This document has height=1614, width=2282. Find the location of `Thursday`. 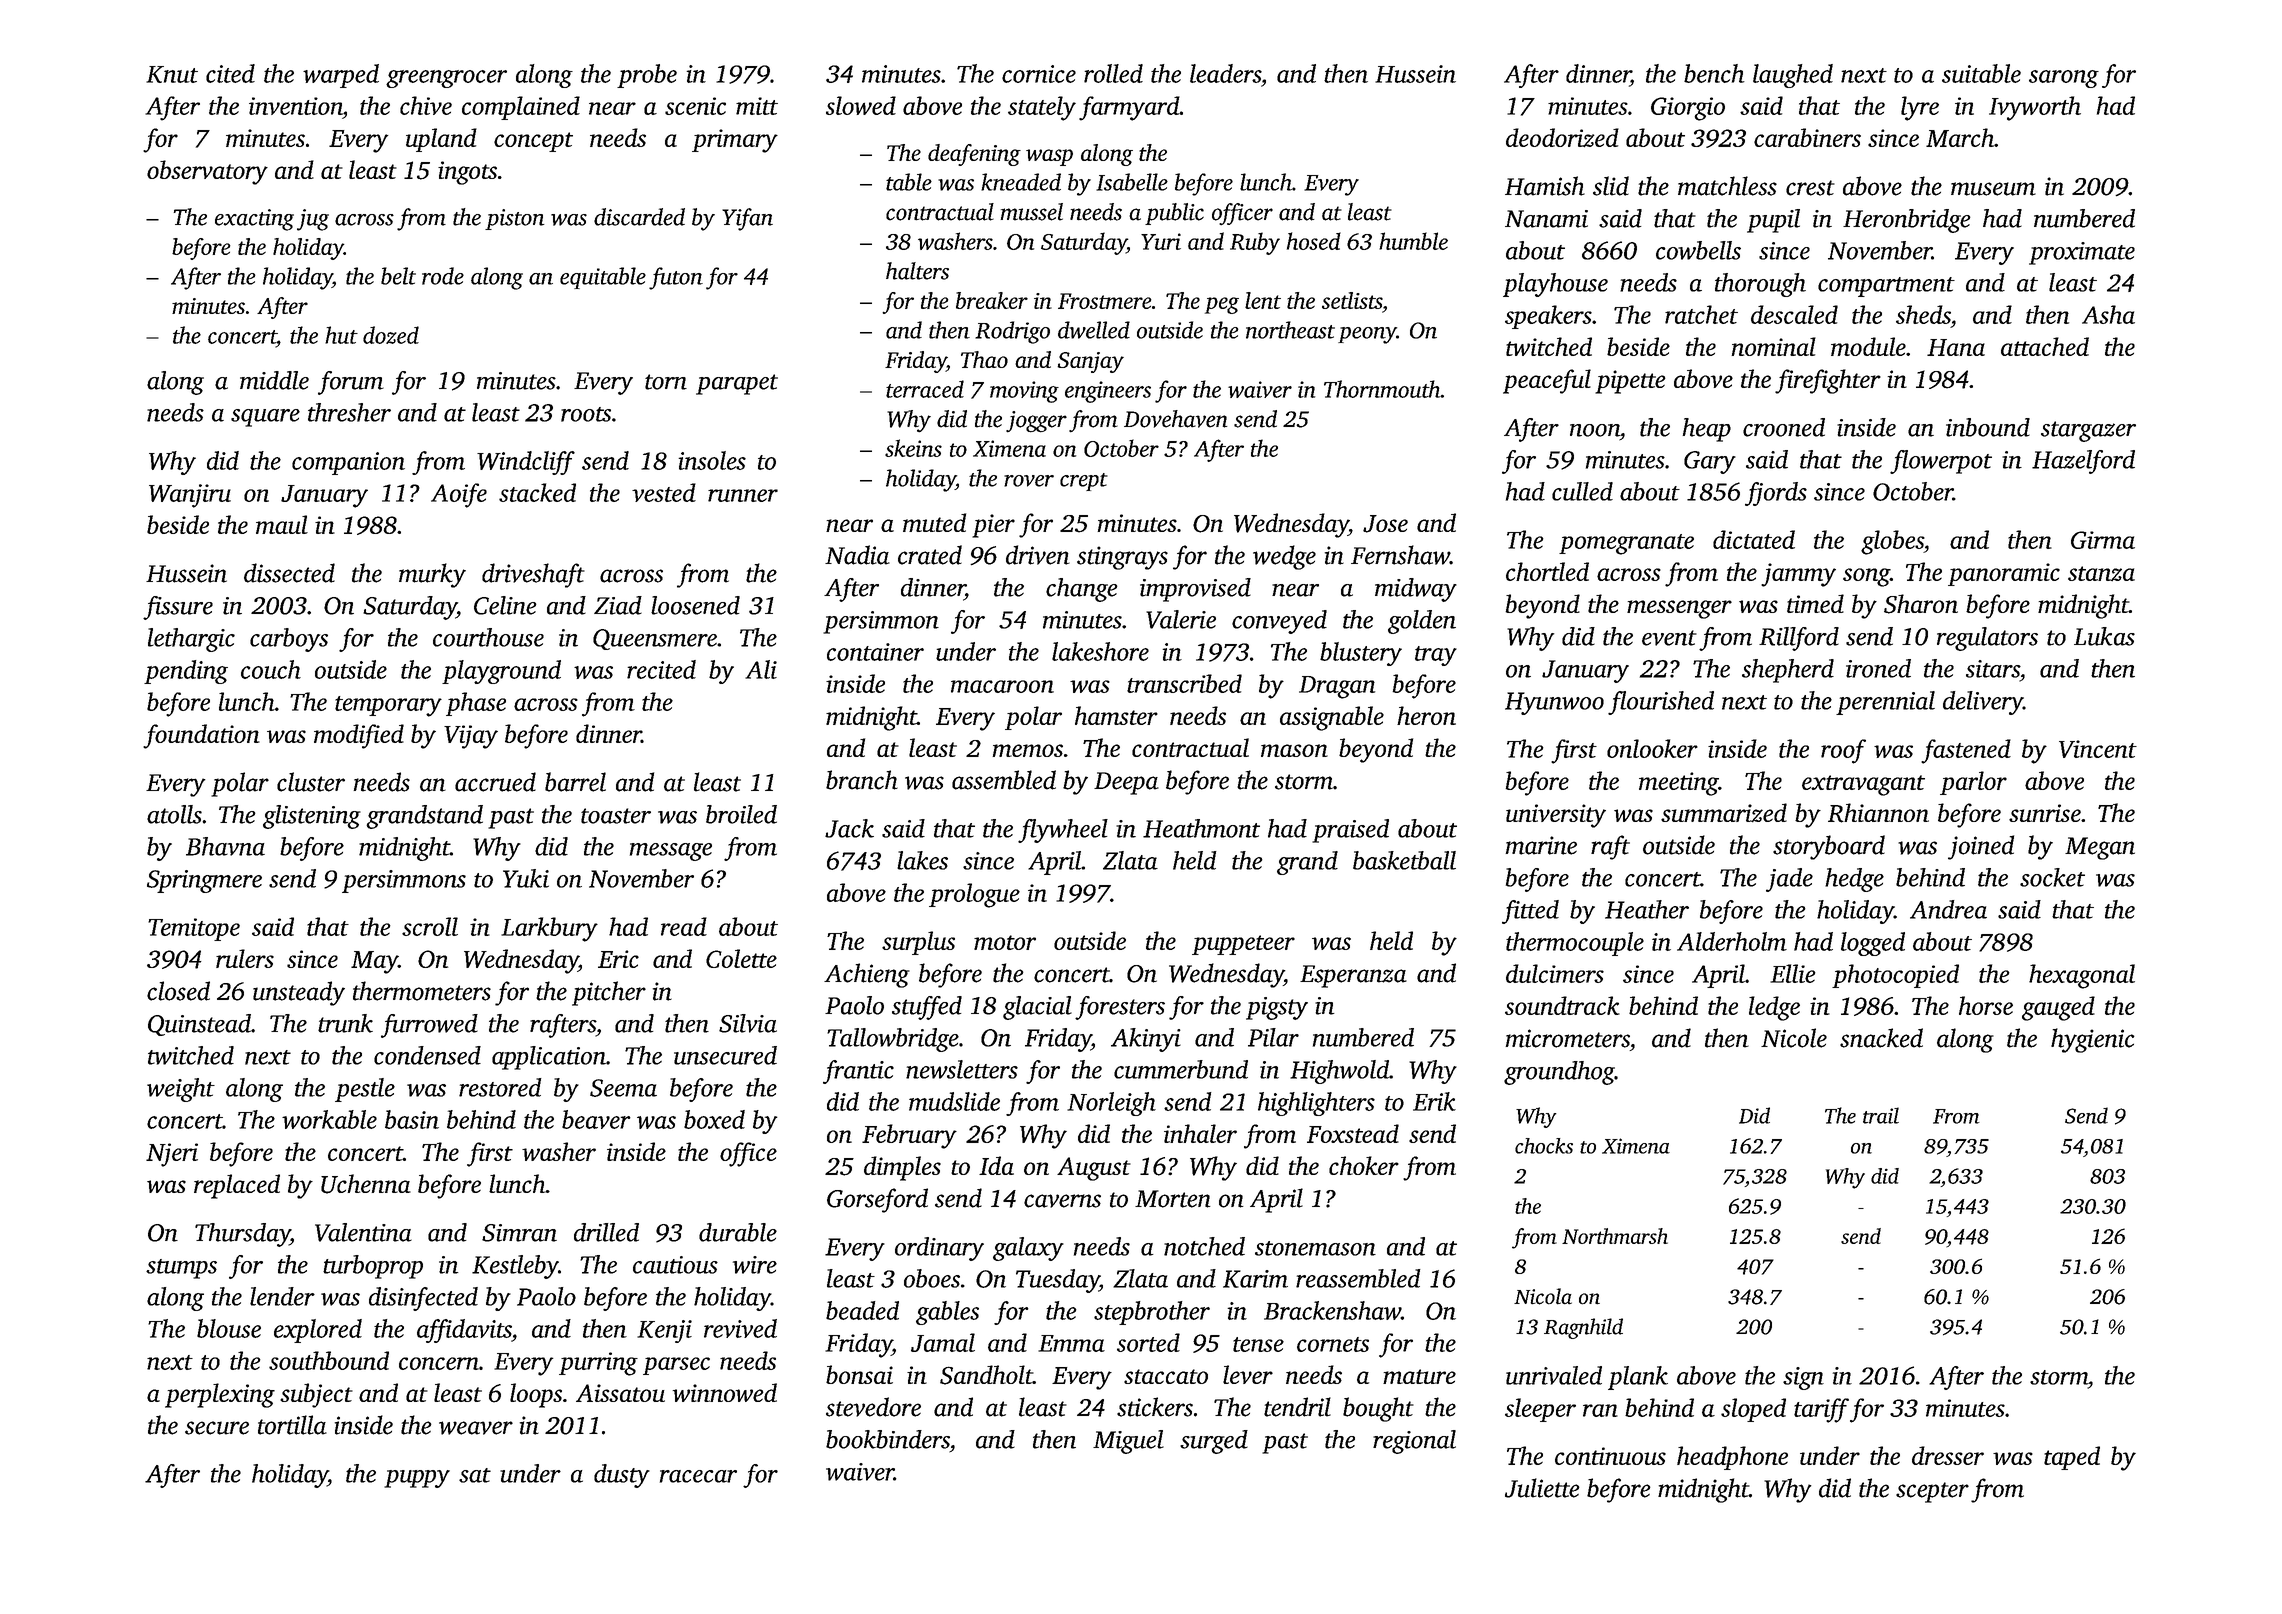

Thursday is located at coordinates (242, 1235).
